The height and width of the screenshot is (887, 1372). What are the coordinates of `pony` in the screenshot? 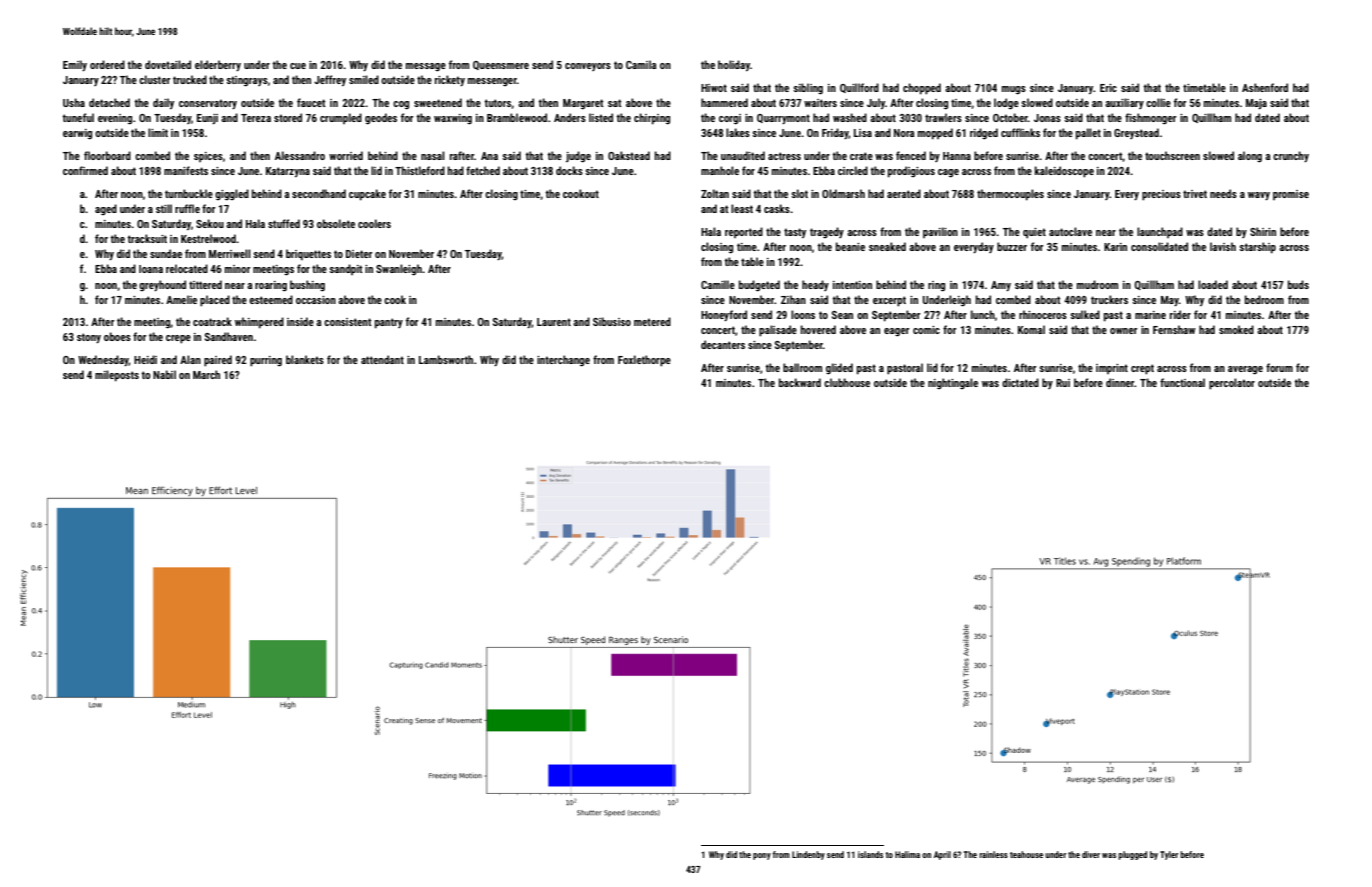 It's located at (762, 856).
